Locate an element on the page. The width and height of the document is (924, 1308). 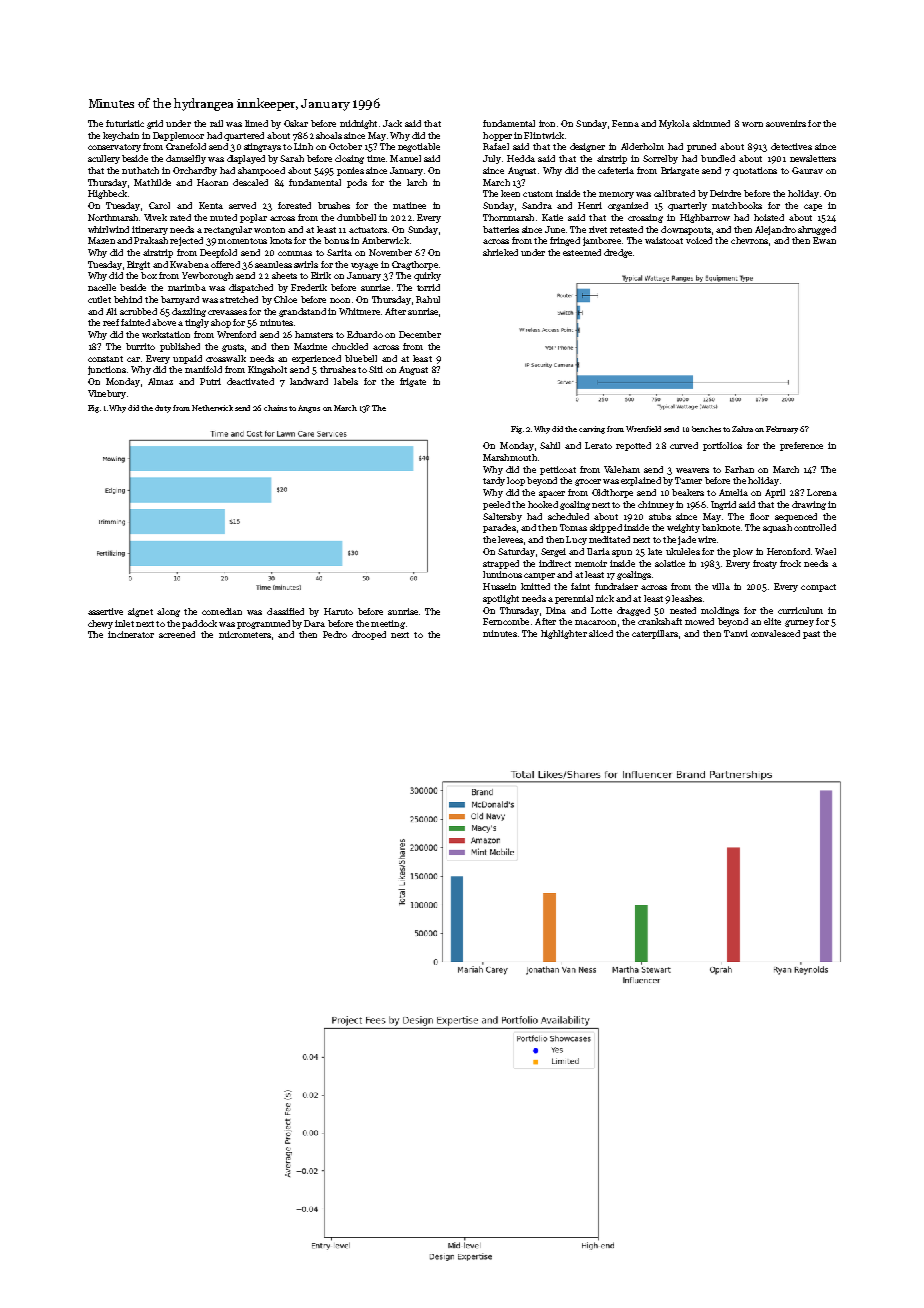
wonton is located at coordinates (269, 230).
